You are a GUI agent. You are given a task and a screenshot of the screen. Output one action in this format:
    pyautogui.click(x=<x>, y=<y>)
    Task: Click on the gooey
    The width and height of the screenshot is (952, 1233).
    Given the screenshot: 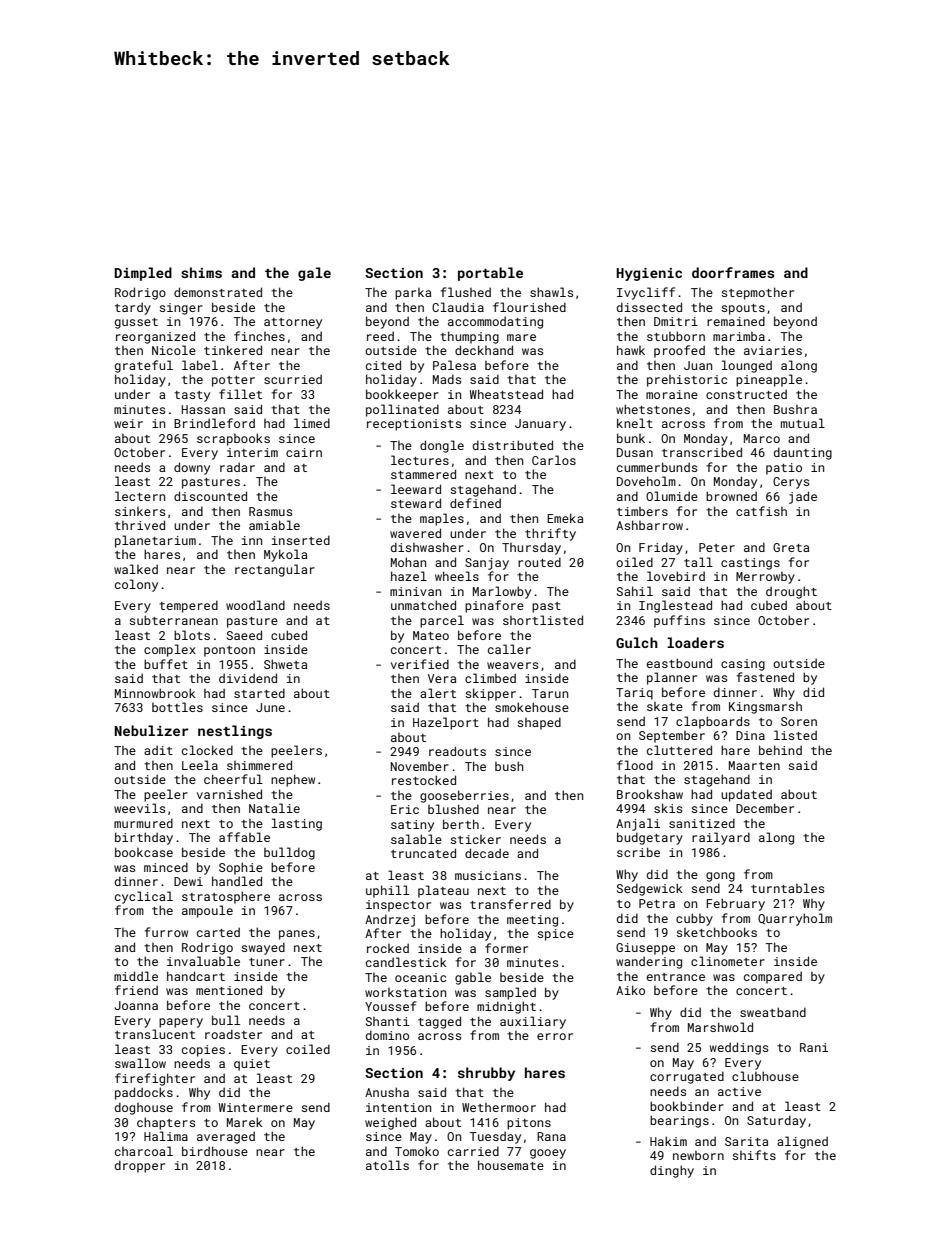 What is the action you would take?
    pyautogui.click(x=548, y=1154)
